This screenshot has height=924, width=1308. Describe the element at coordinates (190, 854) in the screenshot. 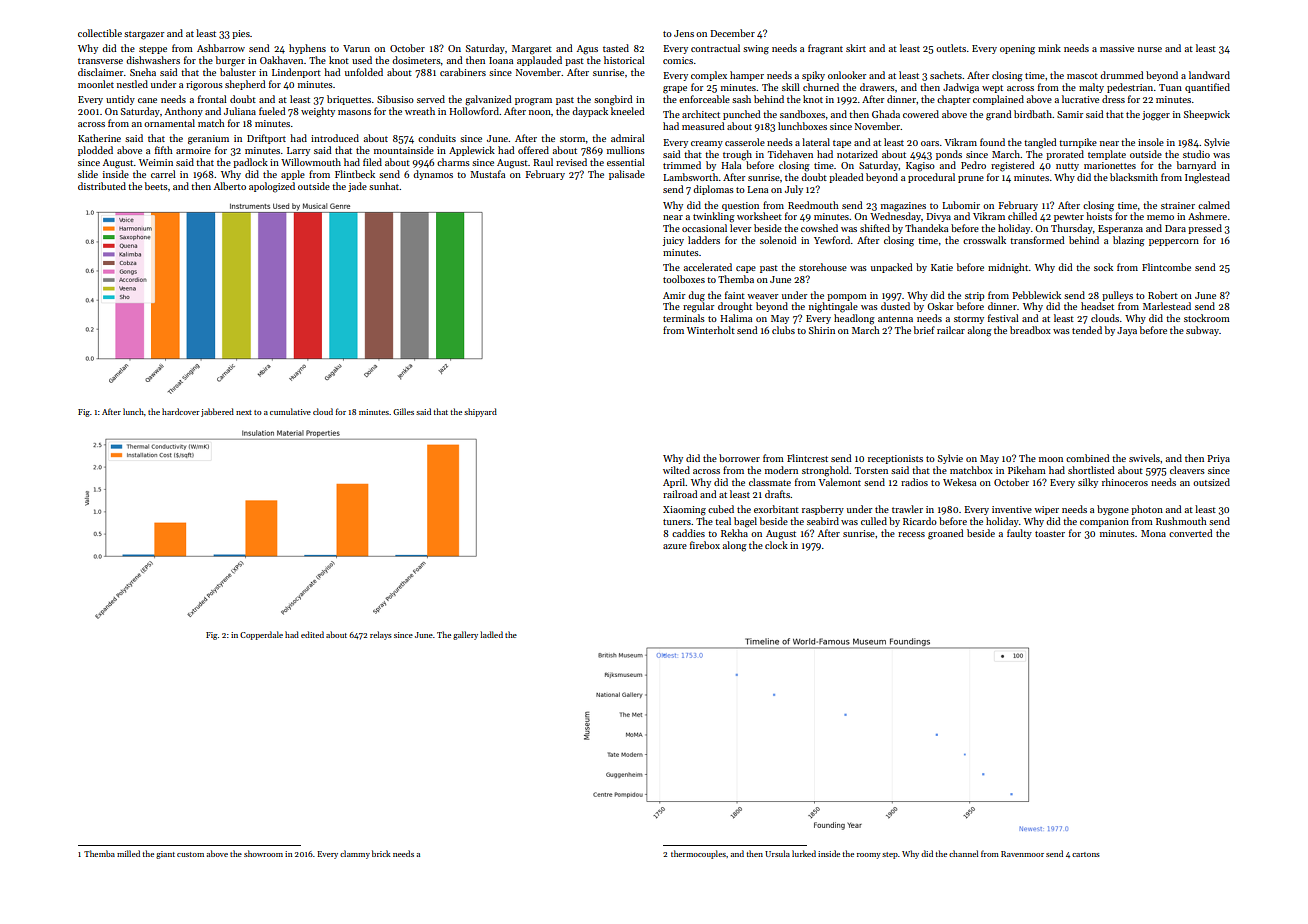

I see `custom` at that location.
